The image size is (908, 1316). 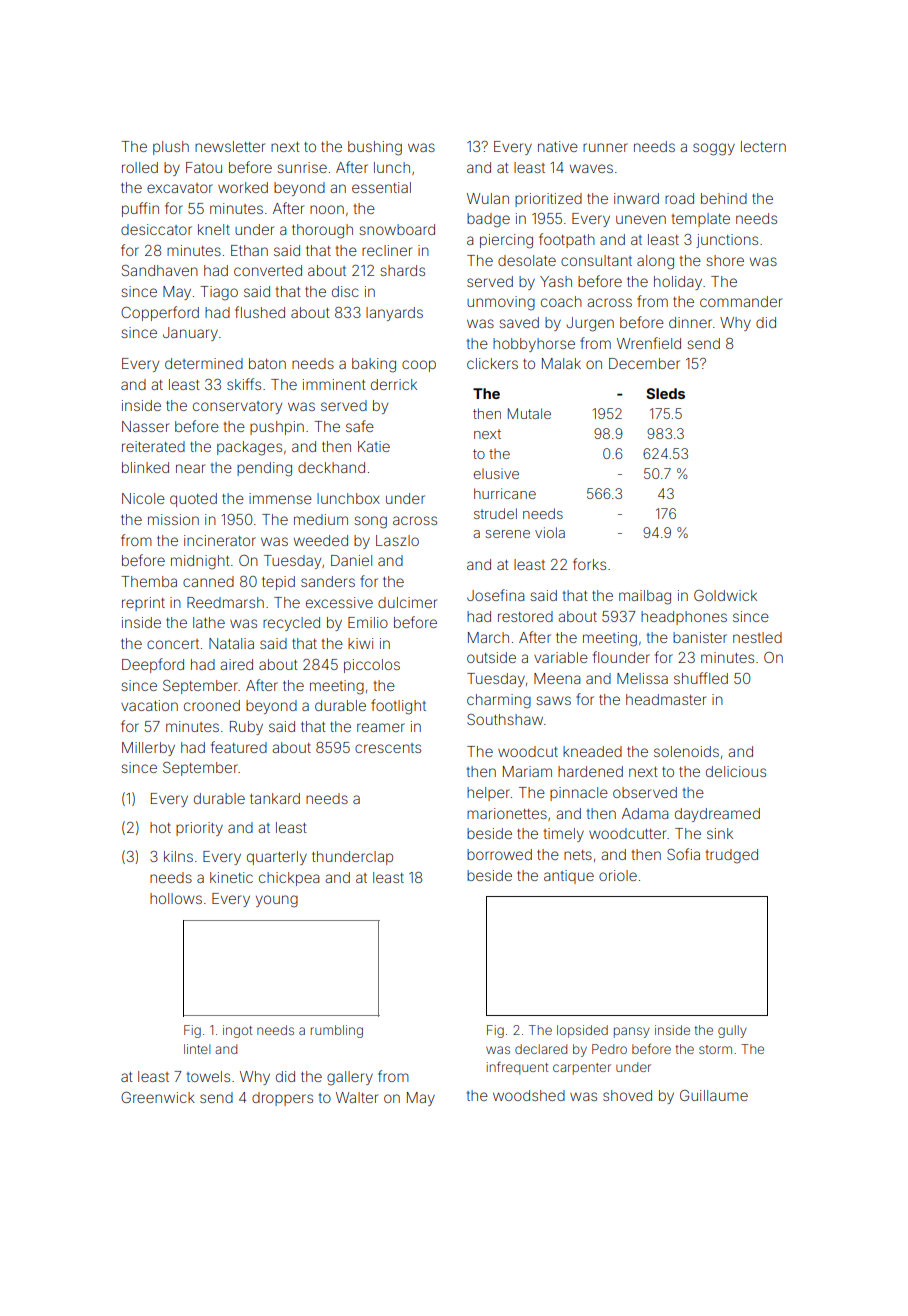 What do you see at coordinates (204, 363) in the screenshot?
I see `determined` at bounding box center [204, 363].
